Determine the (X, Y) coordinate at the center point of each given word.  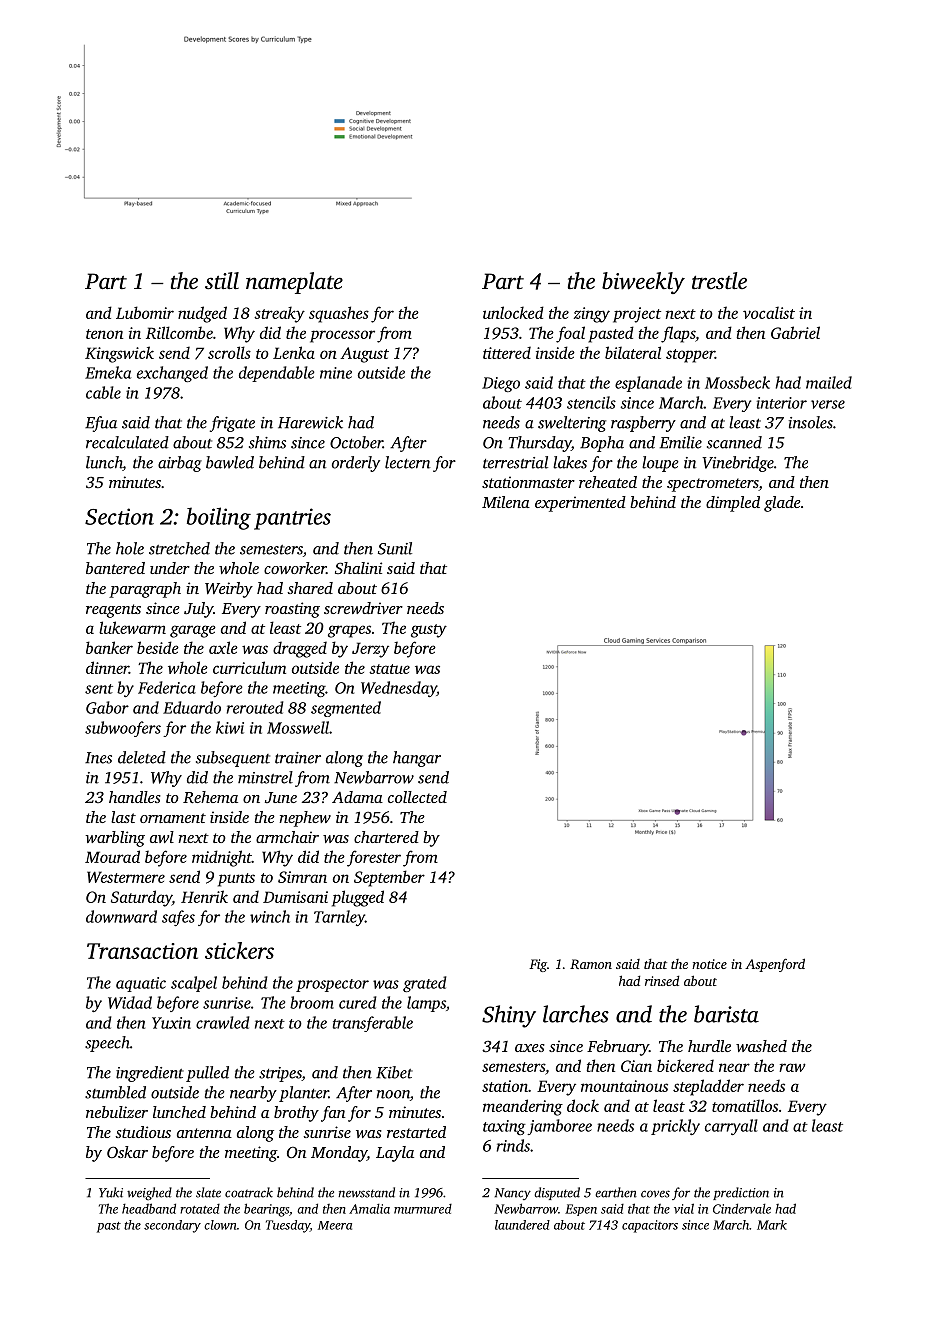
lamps (426, 1004)
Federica (167, 687)
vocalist (769, 312)
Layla (395, 1154)
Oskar (127, 1152)
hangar (417, 759)
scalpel (194, 984)
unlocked (513, 312)
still (222, 281)
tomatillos (745, 1105)
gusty (429, 631)
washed (761, 1046)
